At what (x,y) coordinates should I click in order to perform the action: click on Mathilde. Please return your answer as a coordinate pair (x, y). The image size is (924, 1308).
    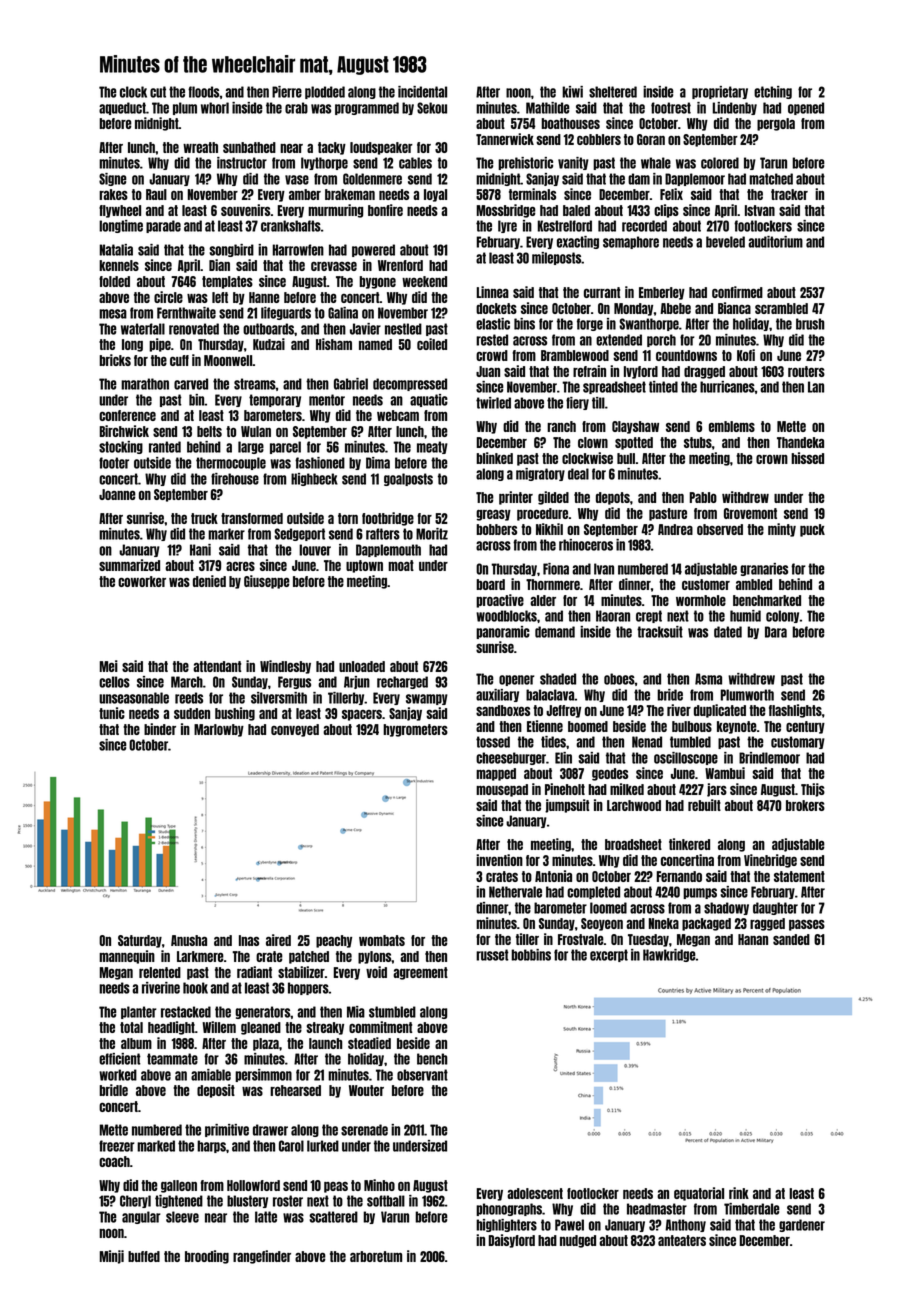
    Looking at the image, I should click on (548, 108).
